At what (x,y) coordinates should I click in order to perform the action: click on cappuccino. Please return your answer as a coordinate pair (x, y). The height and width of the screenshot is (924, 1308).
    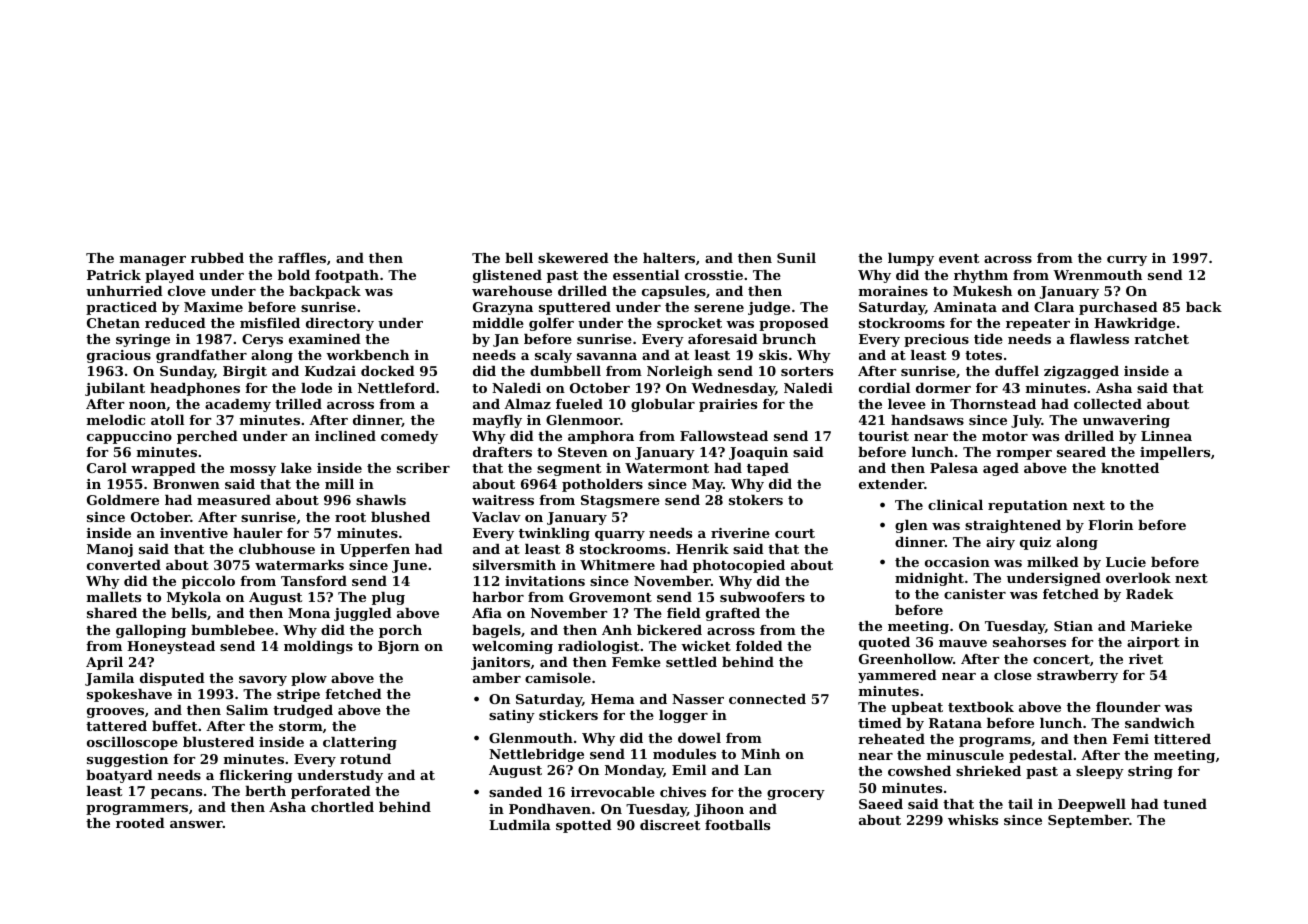
    Looking at the image, I should click on (129, 437).
